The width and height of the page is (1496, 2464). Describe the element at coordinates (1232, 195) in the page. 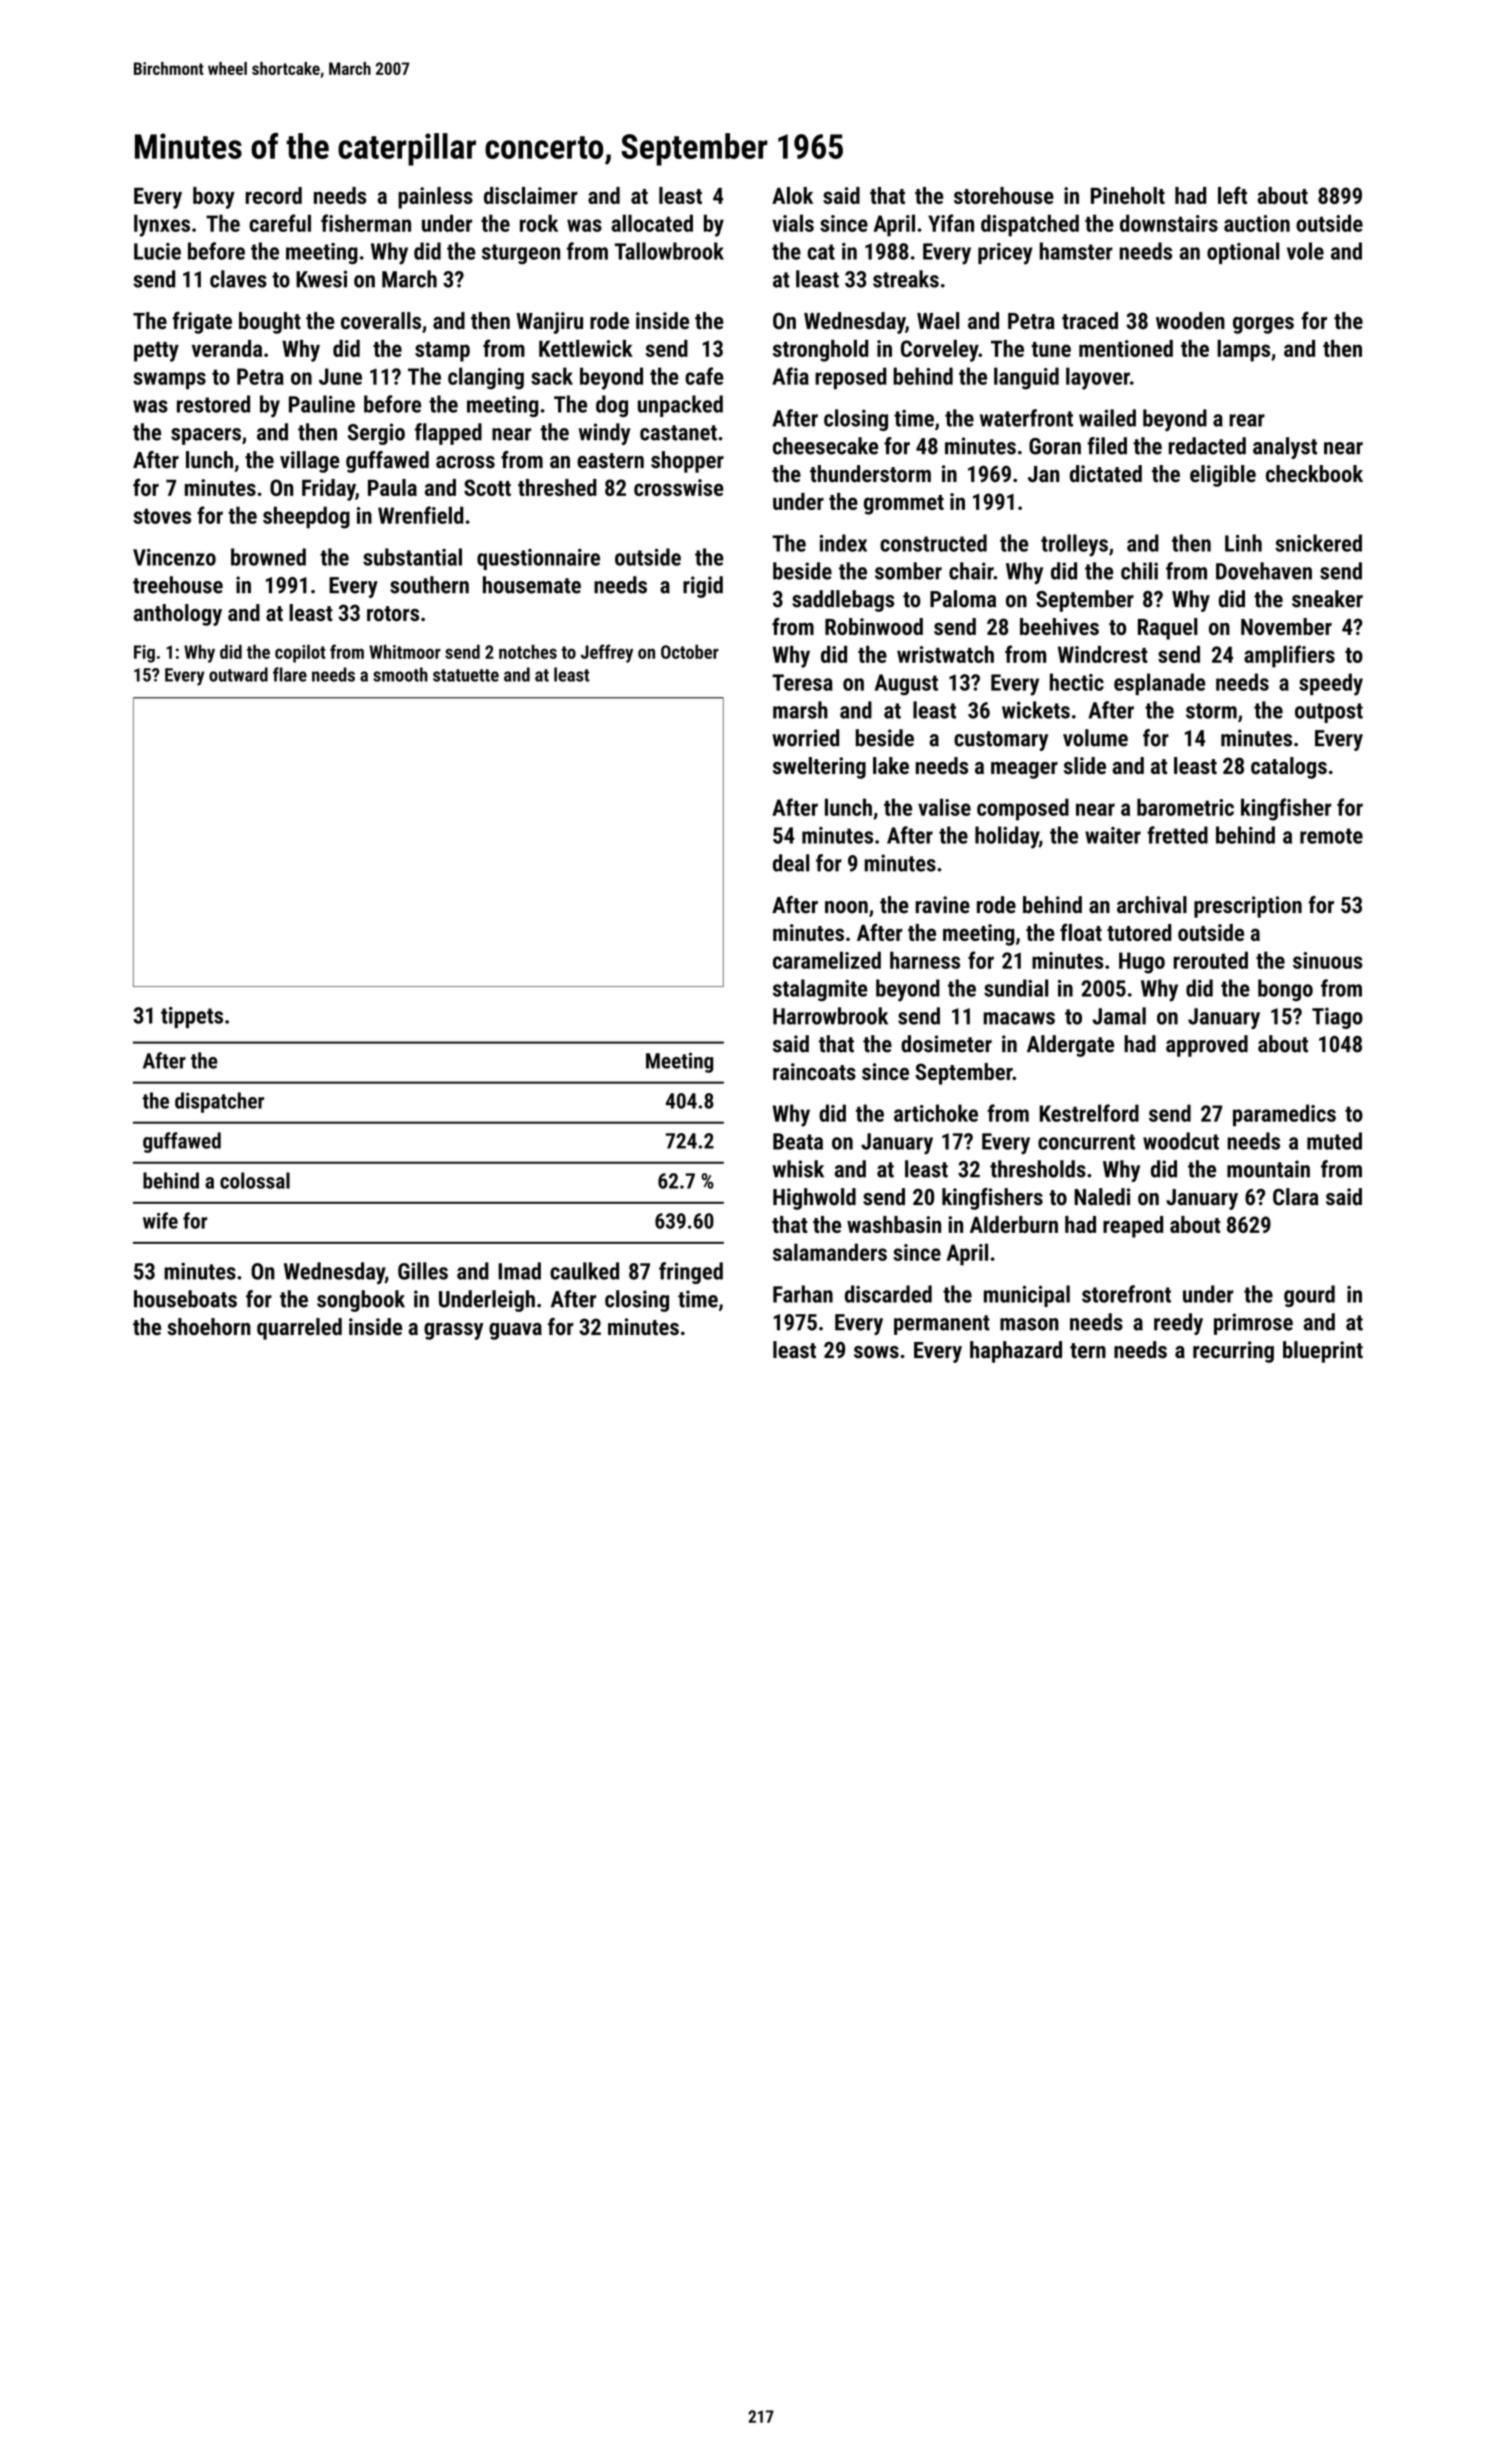

I see `left` at that location.
